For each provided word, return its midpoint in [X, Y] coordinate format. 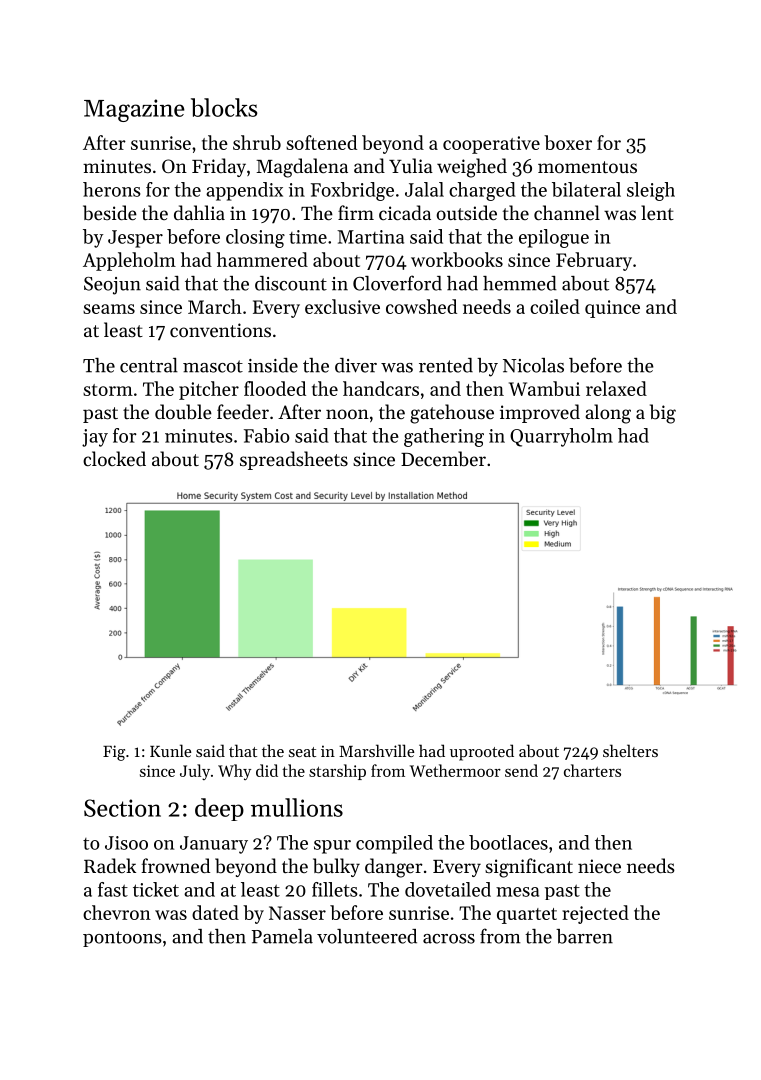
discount [291, 283]
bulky [336, 867]
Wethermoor [455, 770]
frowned [176, 865]
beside [110, 213]
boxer [568, 142]
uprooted [482, 752]
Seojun [112, 286]
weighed [472, 168]
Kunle [170, 750]
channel [567, 212]
